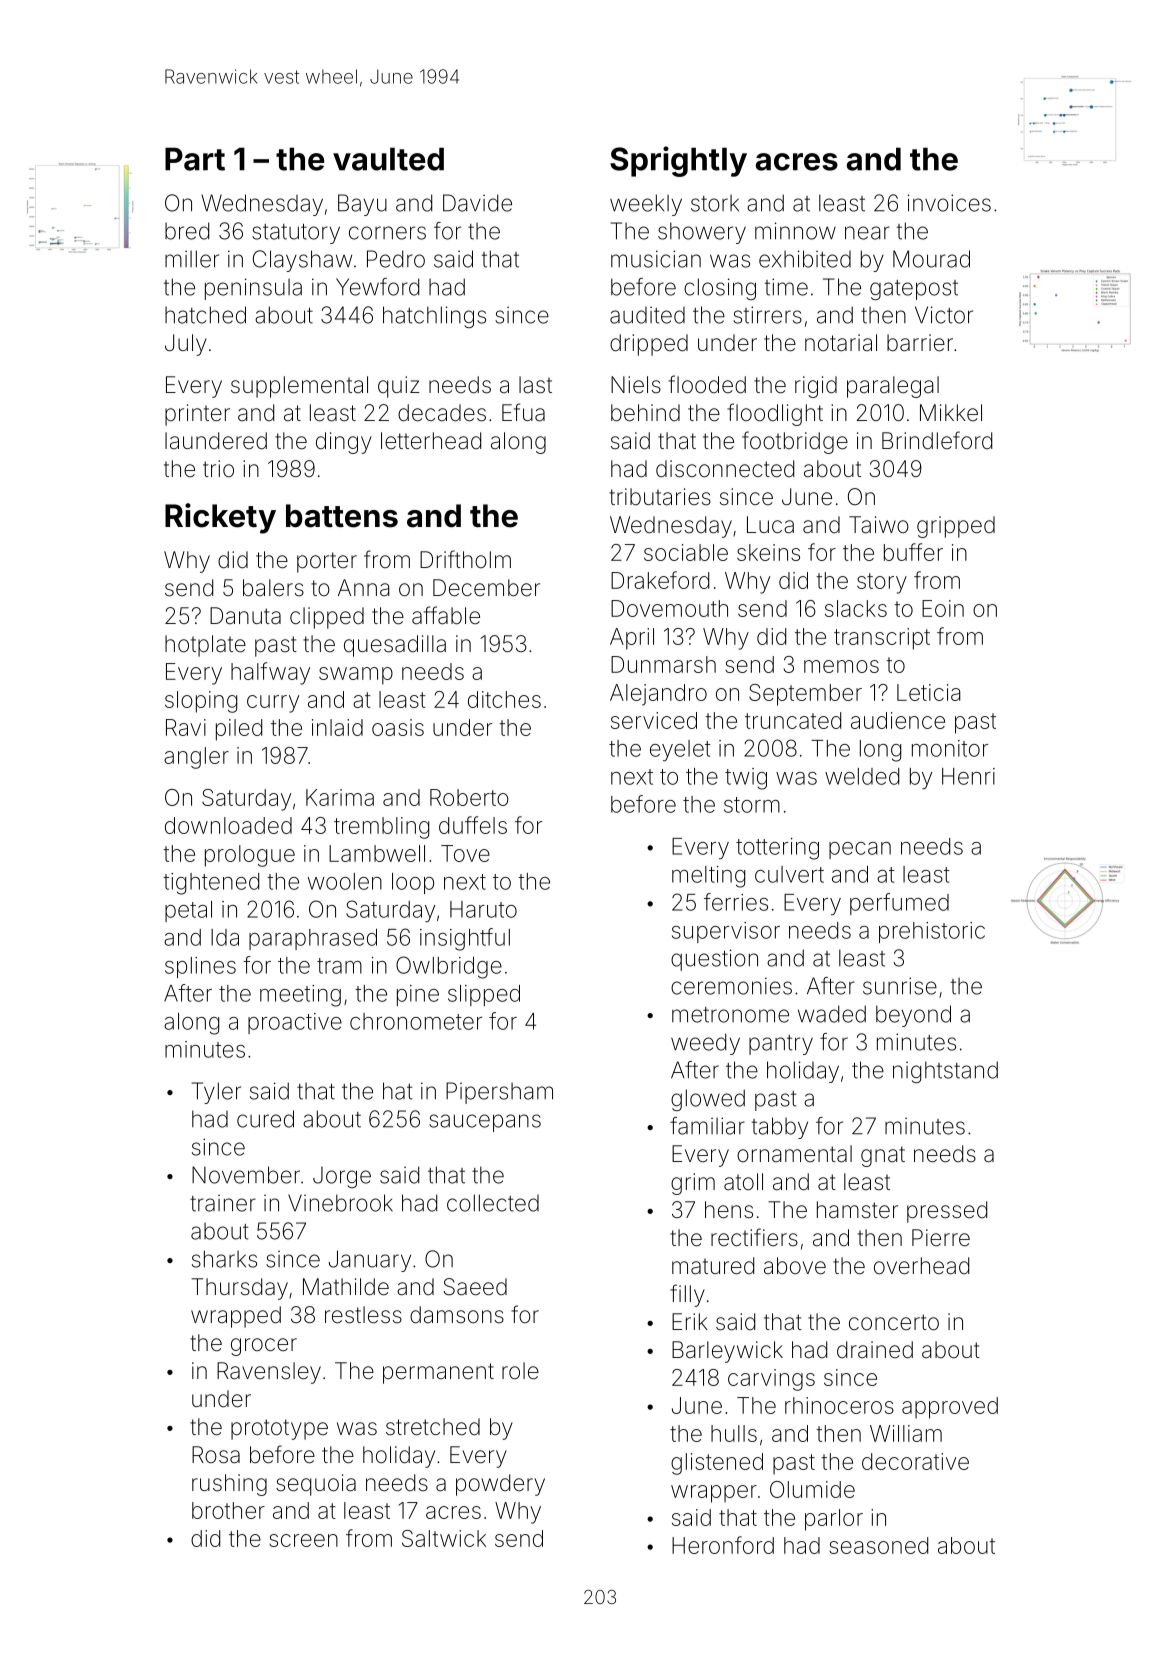 This image has height=1654, width=1165. What do you see at coordinates (715, 203) in the image?
I see `stork` at bounding box center [715, 203].
